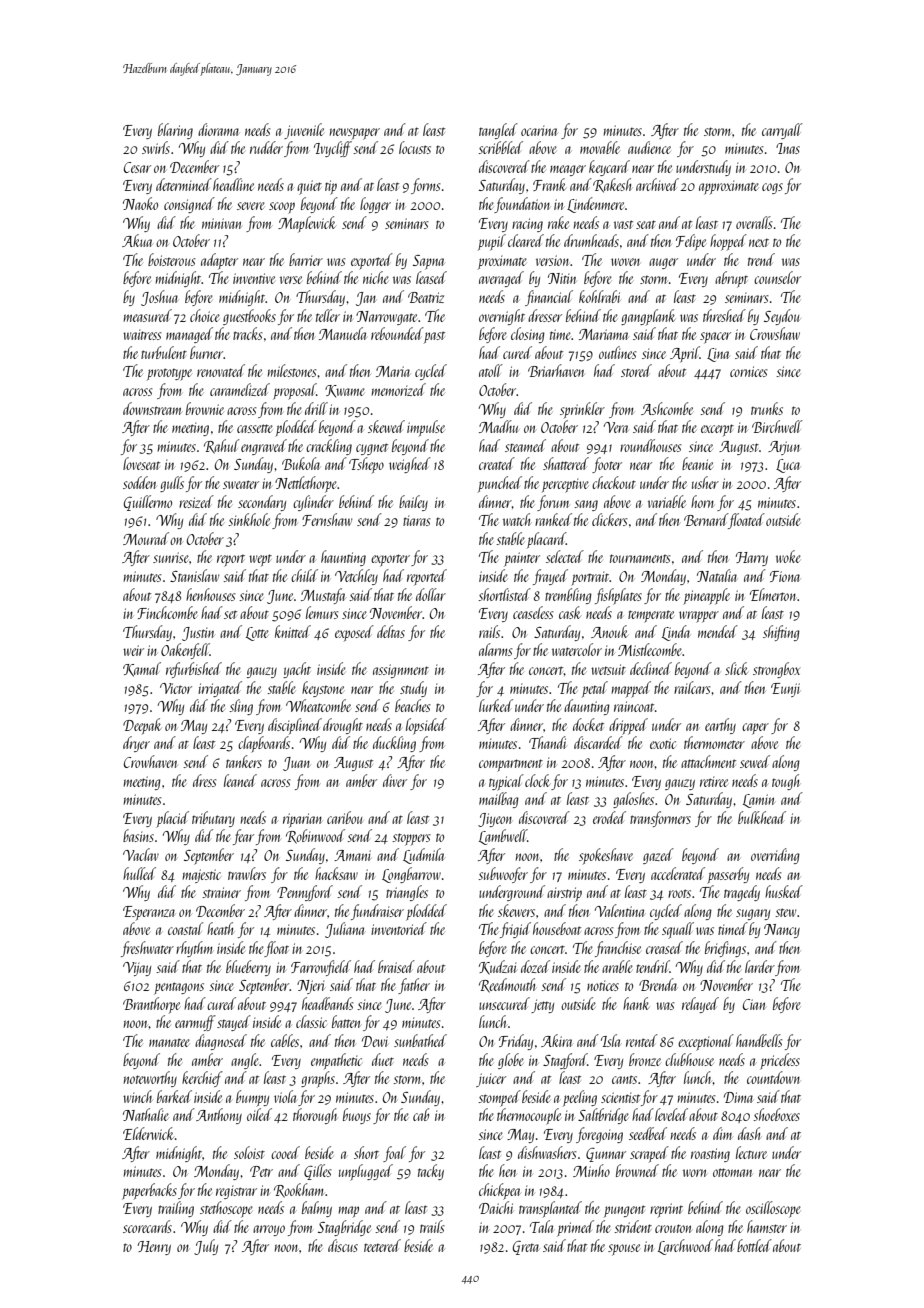 This document has width=924, height=1308. I want to click on slick, so click(736, 668).
